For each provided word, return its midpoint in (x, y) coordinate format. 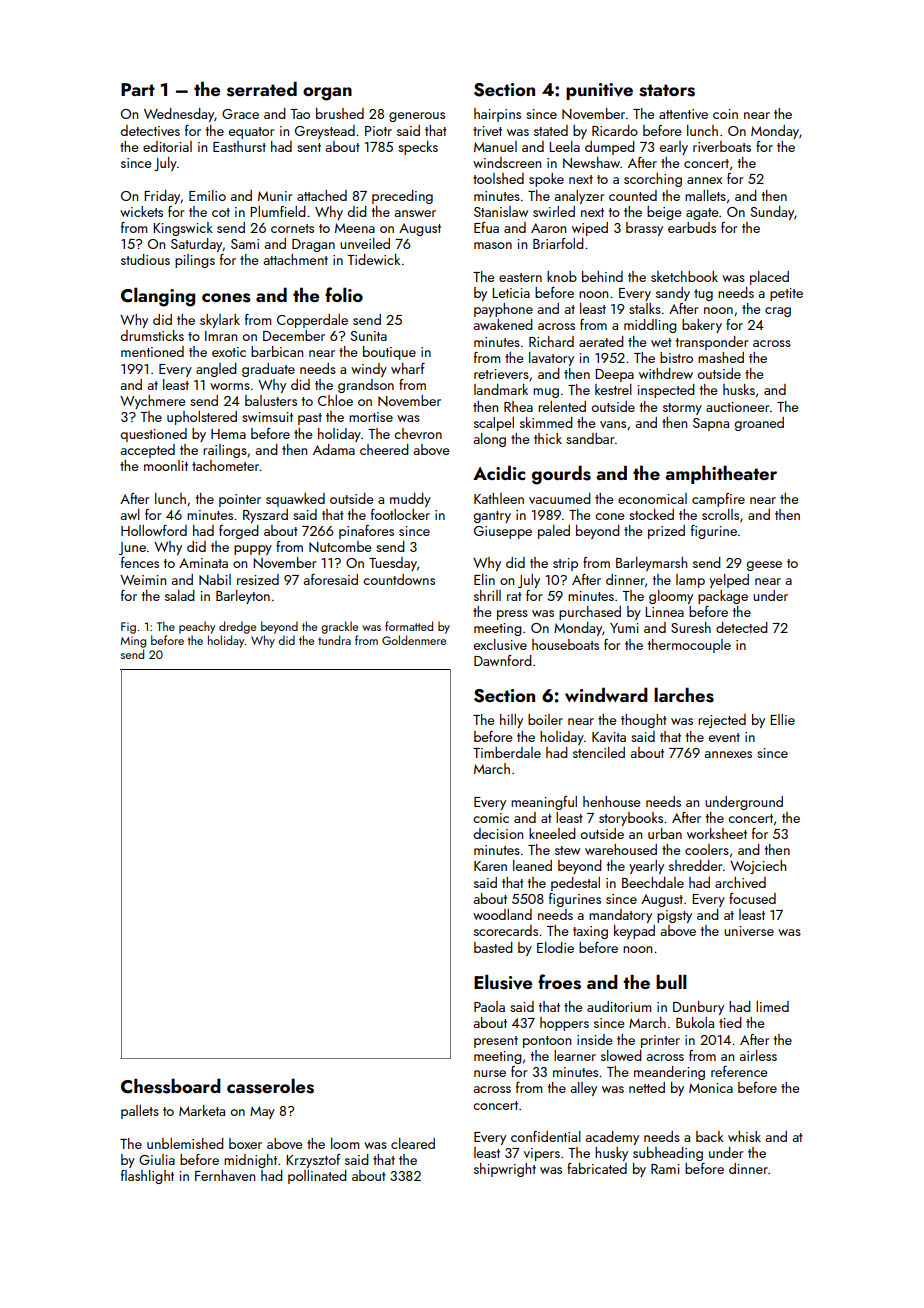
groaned (759, 424)
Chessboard (171, 1086)
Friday (162, 197)
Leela (564, 146)
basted (493, 947)
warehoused (621, 849)
